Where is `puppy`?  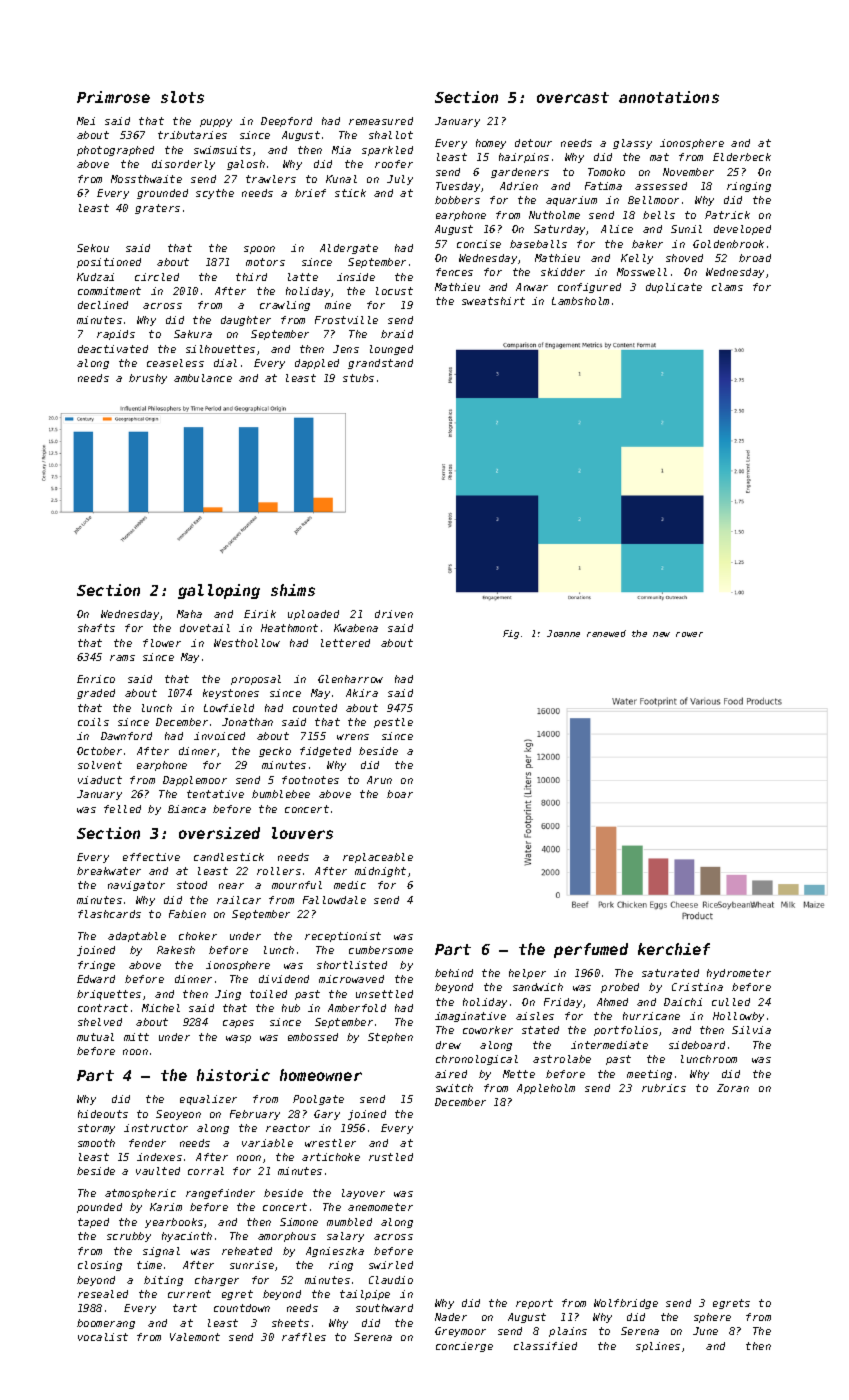
puppy is located at coordinates (216, 123).
